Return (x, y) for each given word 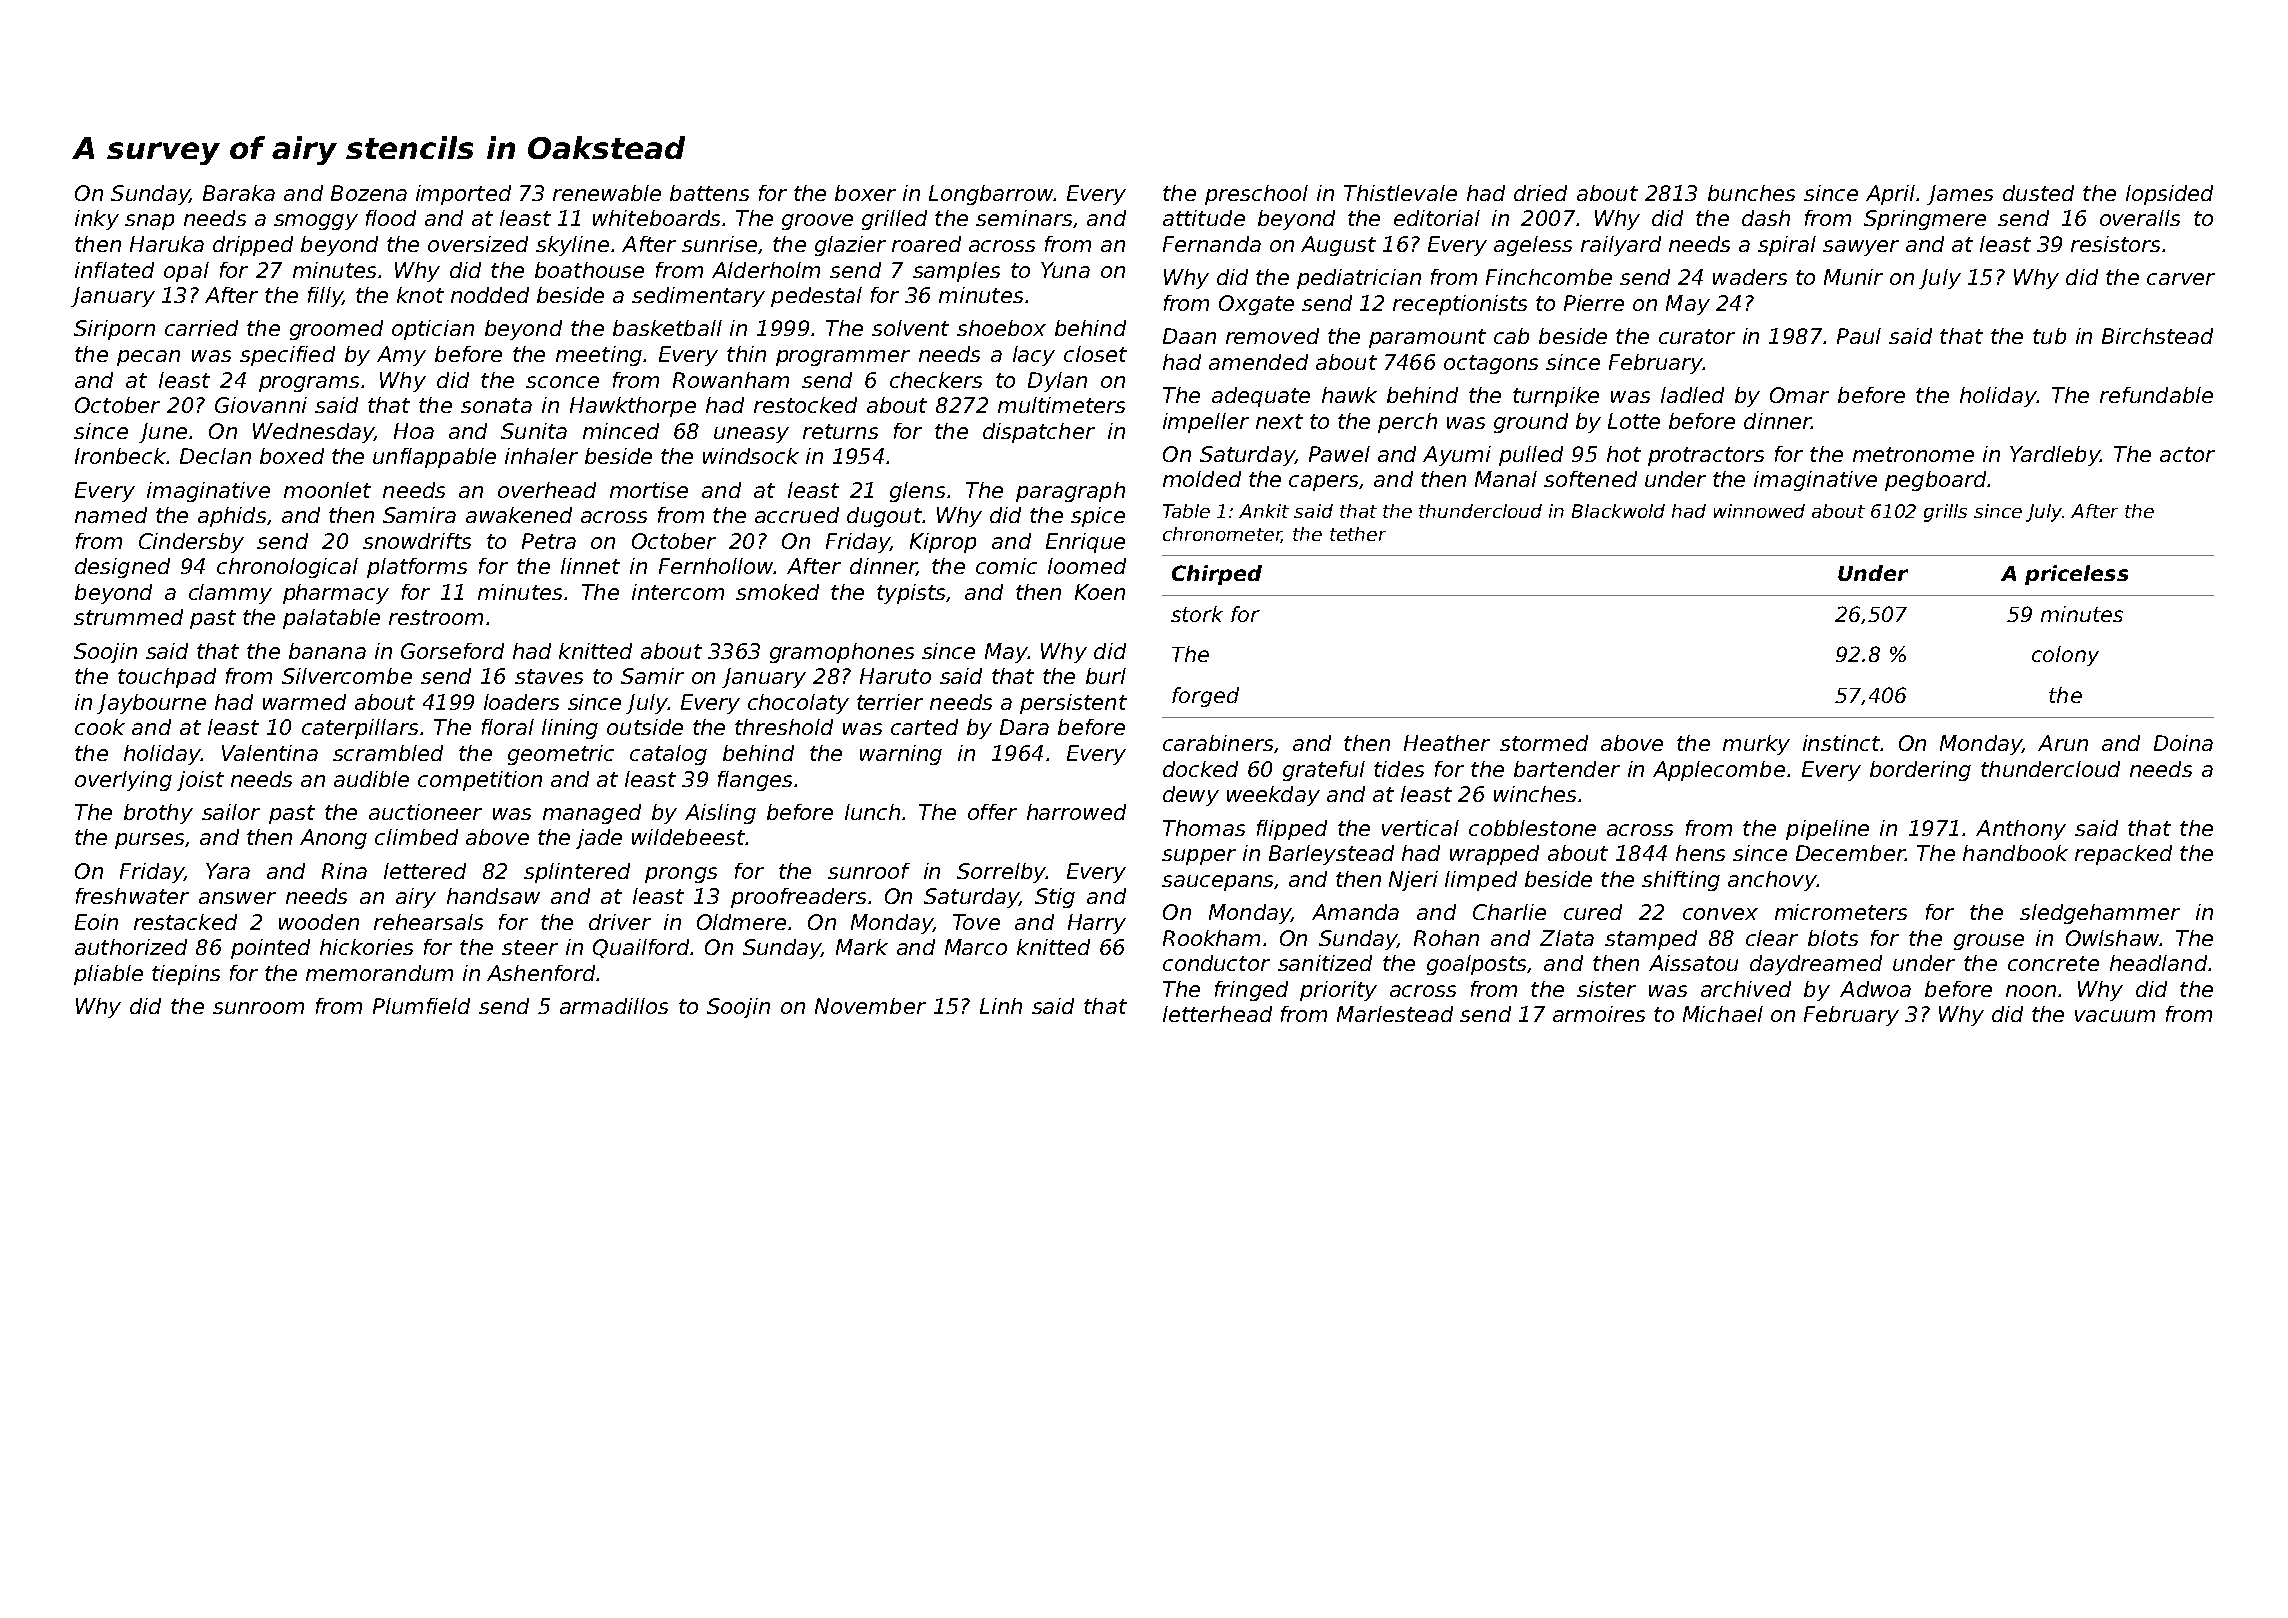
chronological (287, 568)
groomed (336, 330)
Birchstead (2157, 336)
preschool (1256, 195)
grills (1945, 513)
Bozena (369, 193)
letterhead (1217, 1014)
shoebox (1001, 328)
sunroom (258, 1008)
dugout (884, 517)
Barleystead (1331, 855)
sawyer (1861, 248)
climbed (416, 837)
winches (1535, 794)
